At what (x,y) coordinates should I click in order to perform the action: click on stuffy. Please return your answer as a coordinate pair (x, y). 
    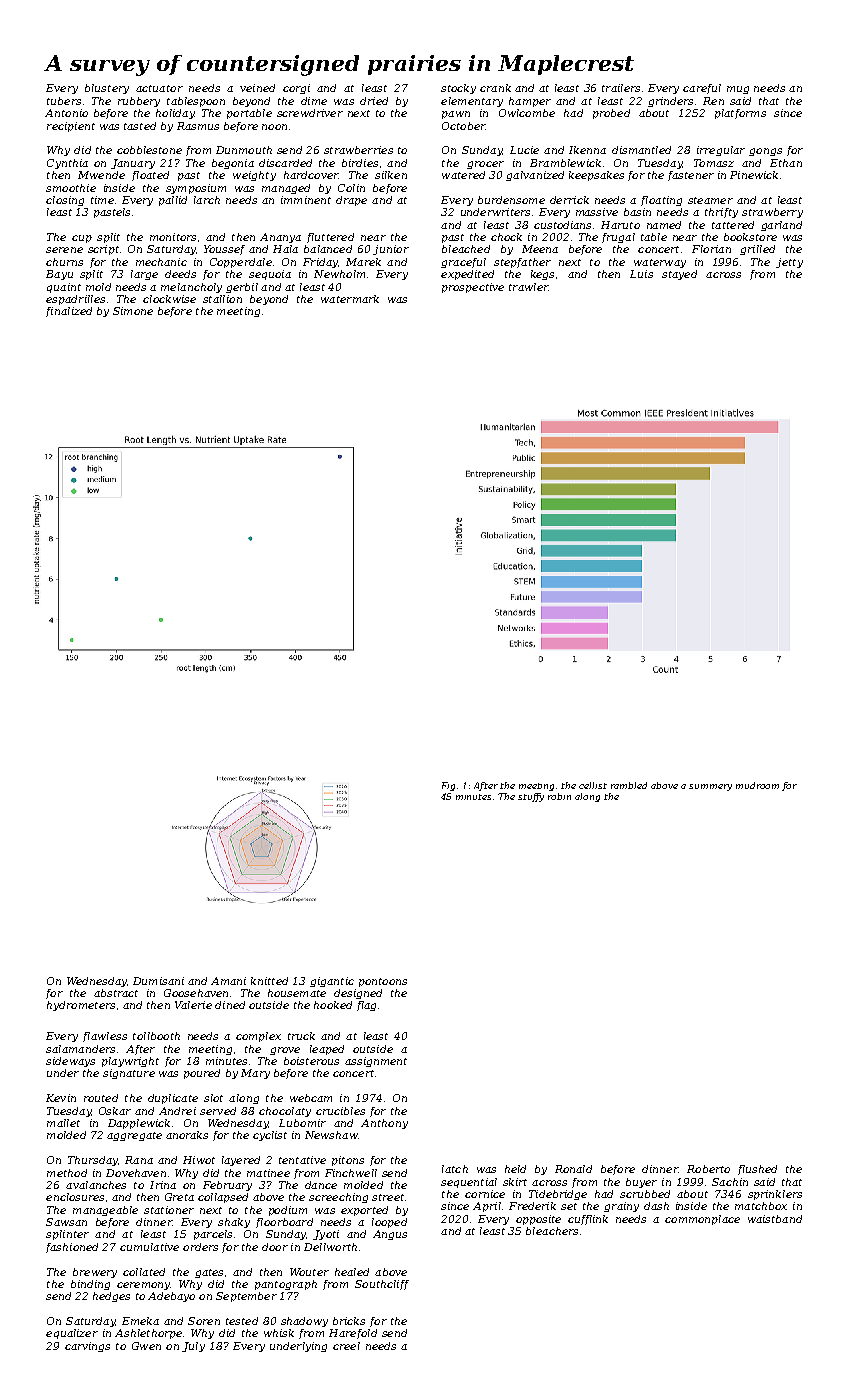
    Looking at the image, I should click on (531, 797).
